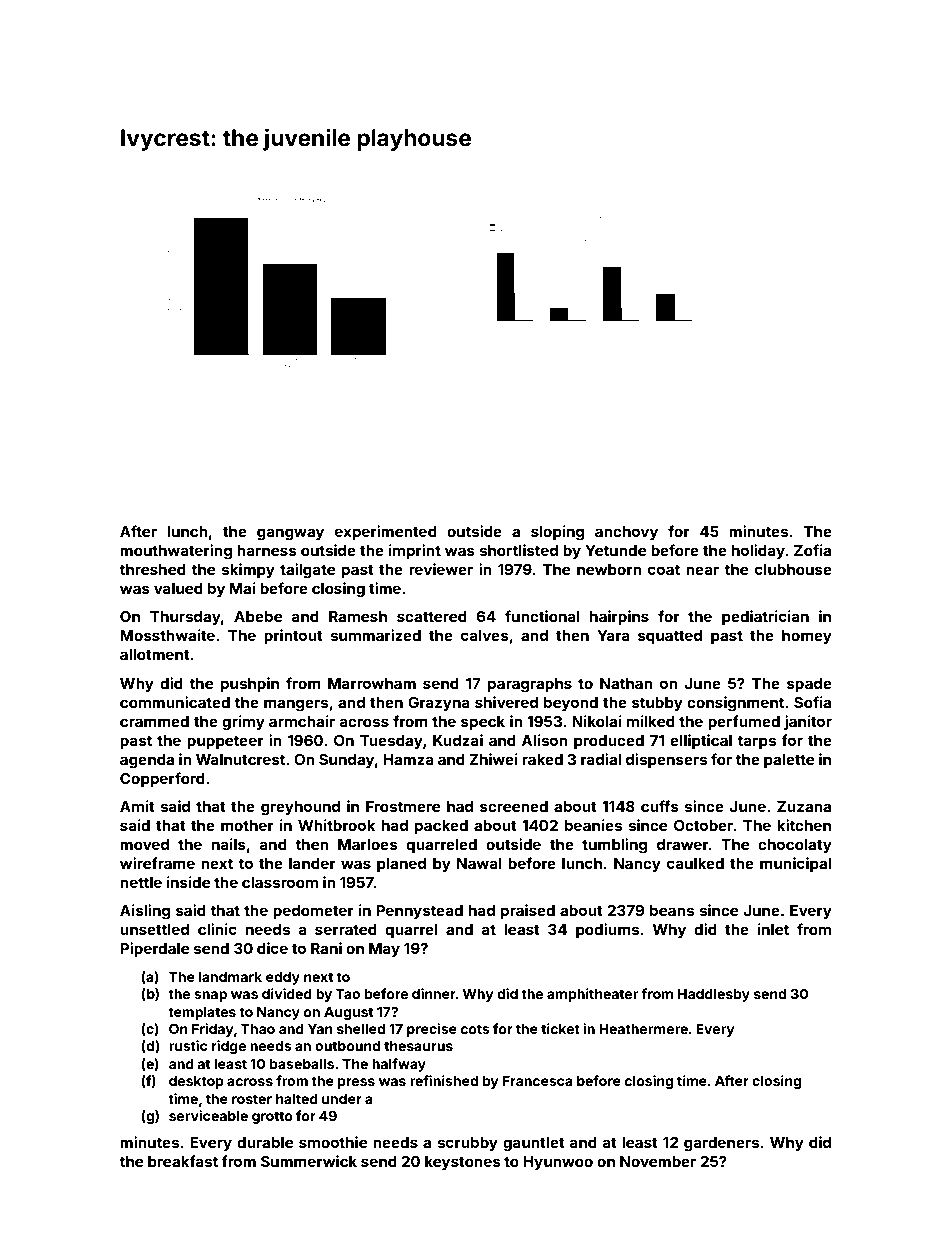  What do you see at coordinates (403, 806) in the screenshot?
I see `Frostmere` at bounding box center [403, 806].
